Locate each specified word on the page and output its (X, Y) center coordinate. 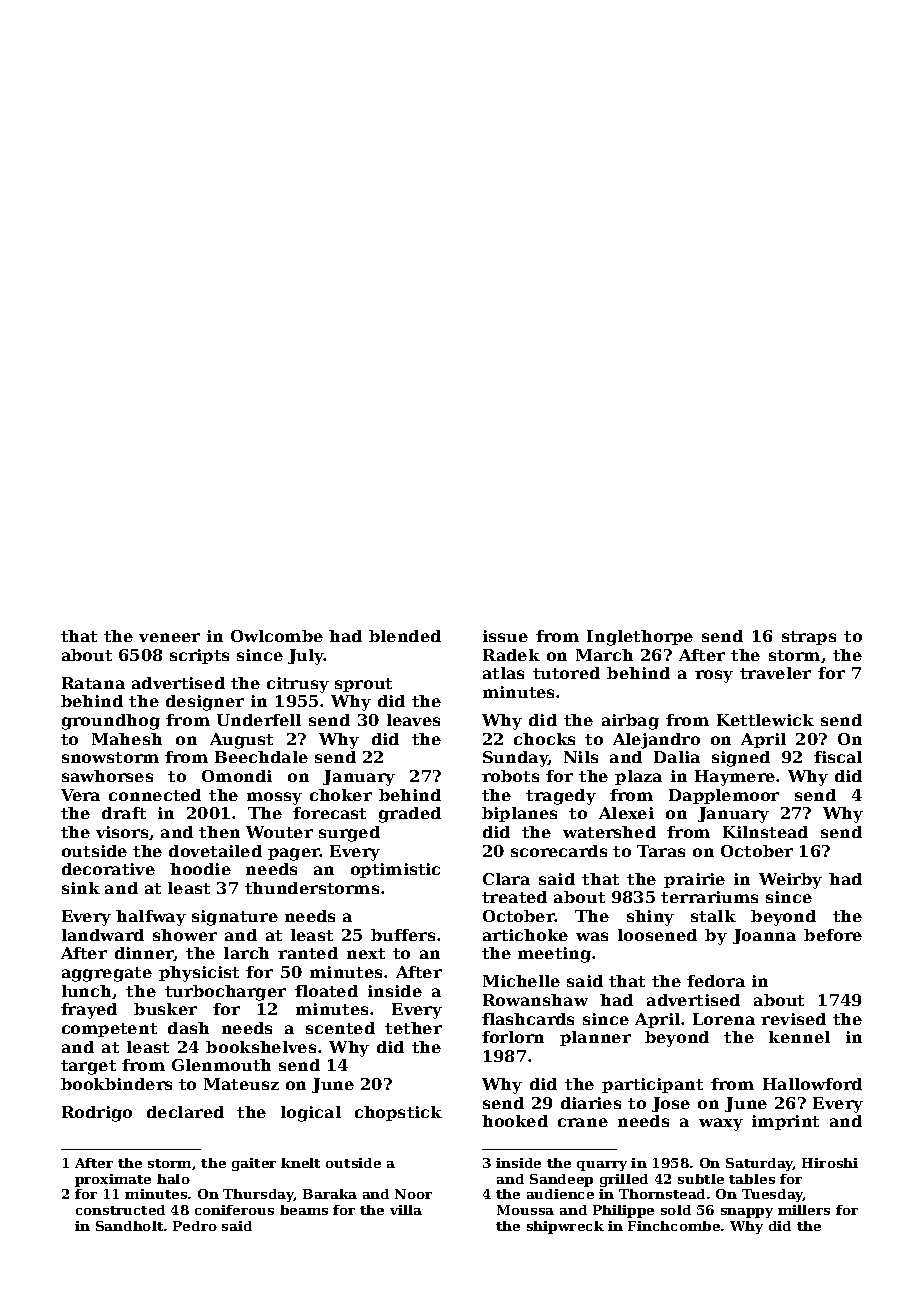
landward (103, 935)
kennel (799, 1037)
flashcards (528, 1019)
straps (809, 638)
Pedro (195, 1226)
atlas (503, 673)
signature (235, 918)
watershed (609, 832)
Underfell (259, 720)
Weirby (790, 881)
